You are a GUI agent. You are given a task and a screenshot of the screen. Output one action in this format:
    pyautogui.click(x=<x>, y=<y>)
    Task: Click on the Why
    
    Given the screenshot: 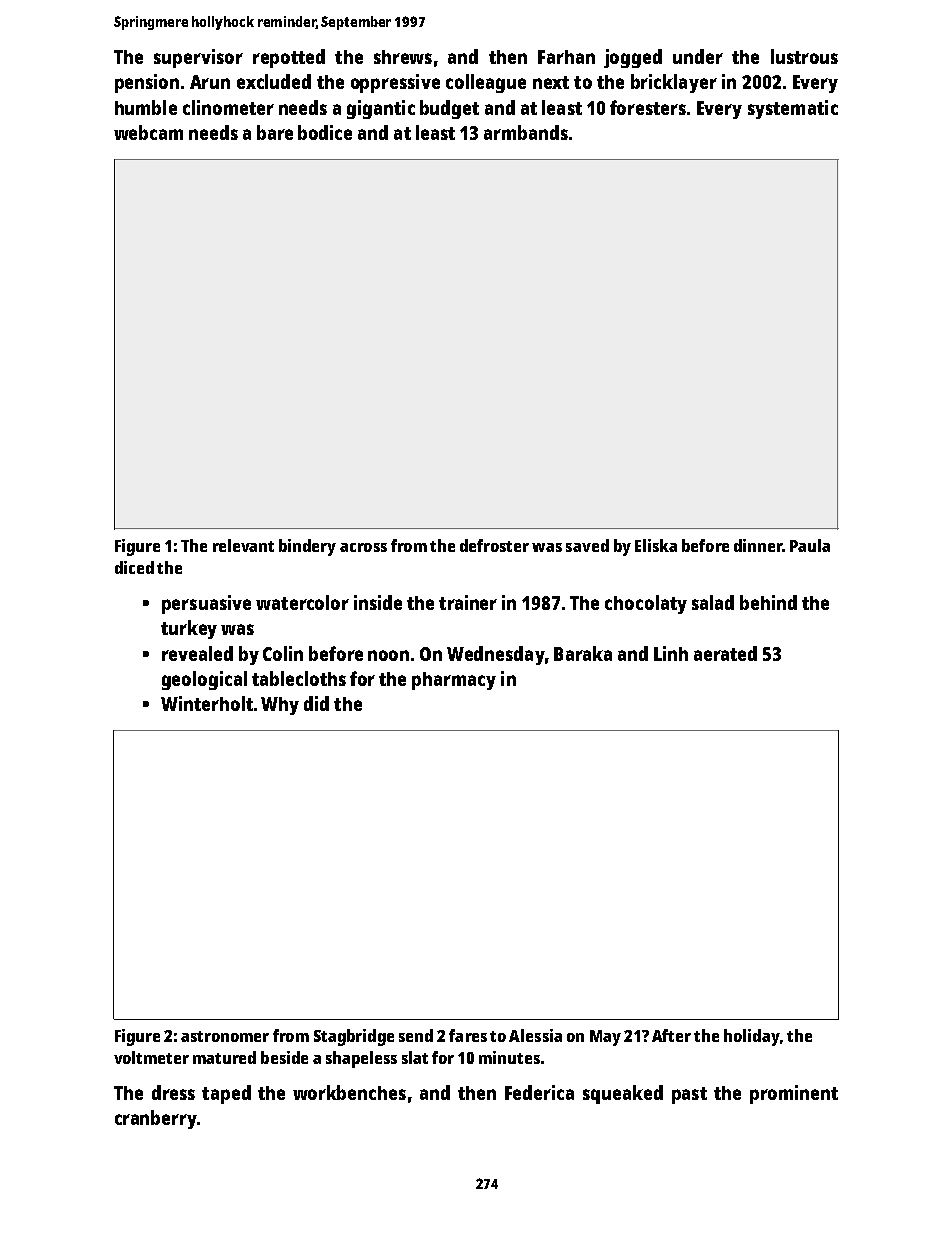 What is the action you would take?
    pyautogui.click(x=280, y=706)
